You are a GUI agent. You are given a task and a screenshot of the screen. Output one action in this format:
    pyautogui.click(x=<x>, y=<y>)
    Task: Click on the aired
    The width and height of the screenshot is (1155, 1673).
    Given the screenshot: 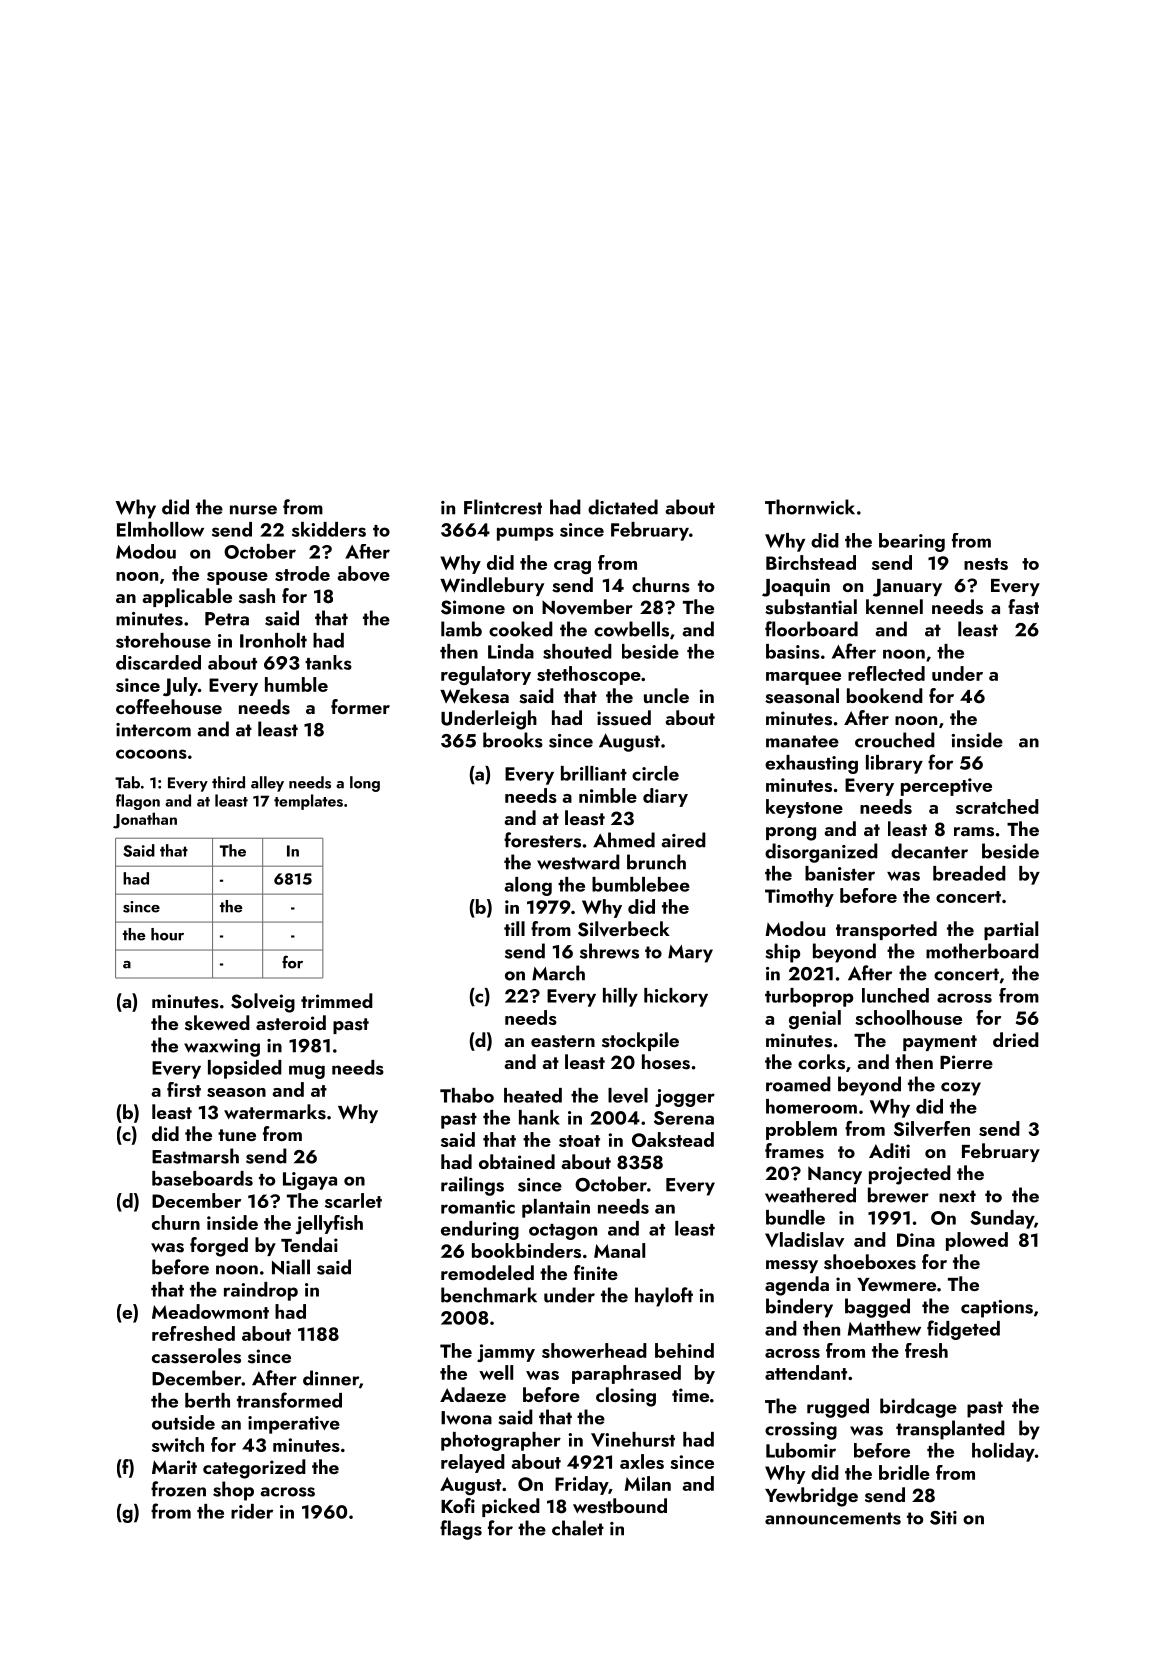 What is the action you would take?
    pyautogui.click(x=683, y=840)
